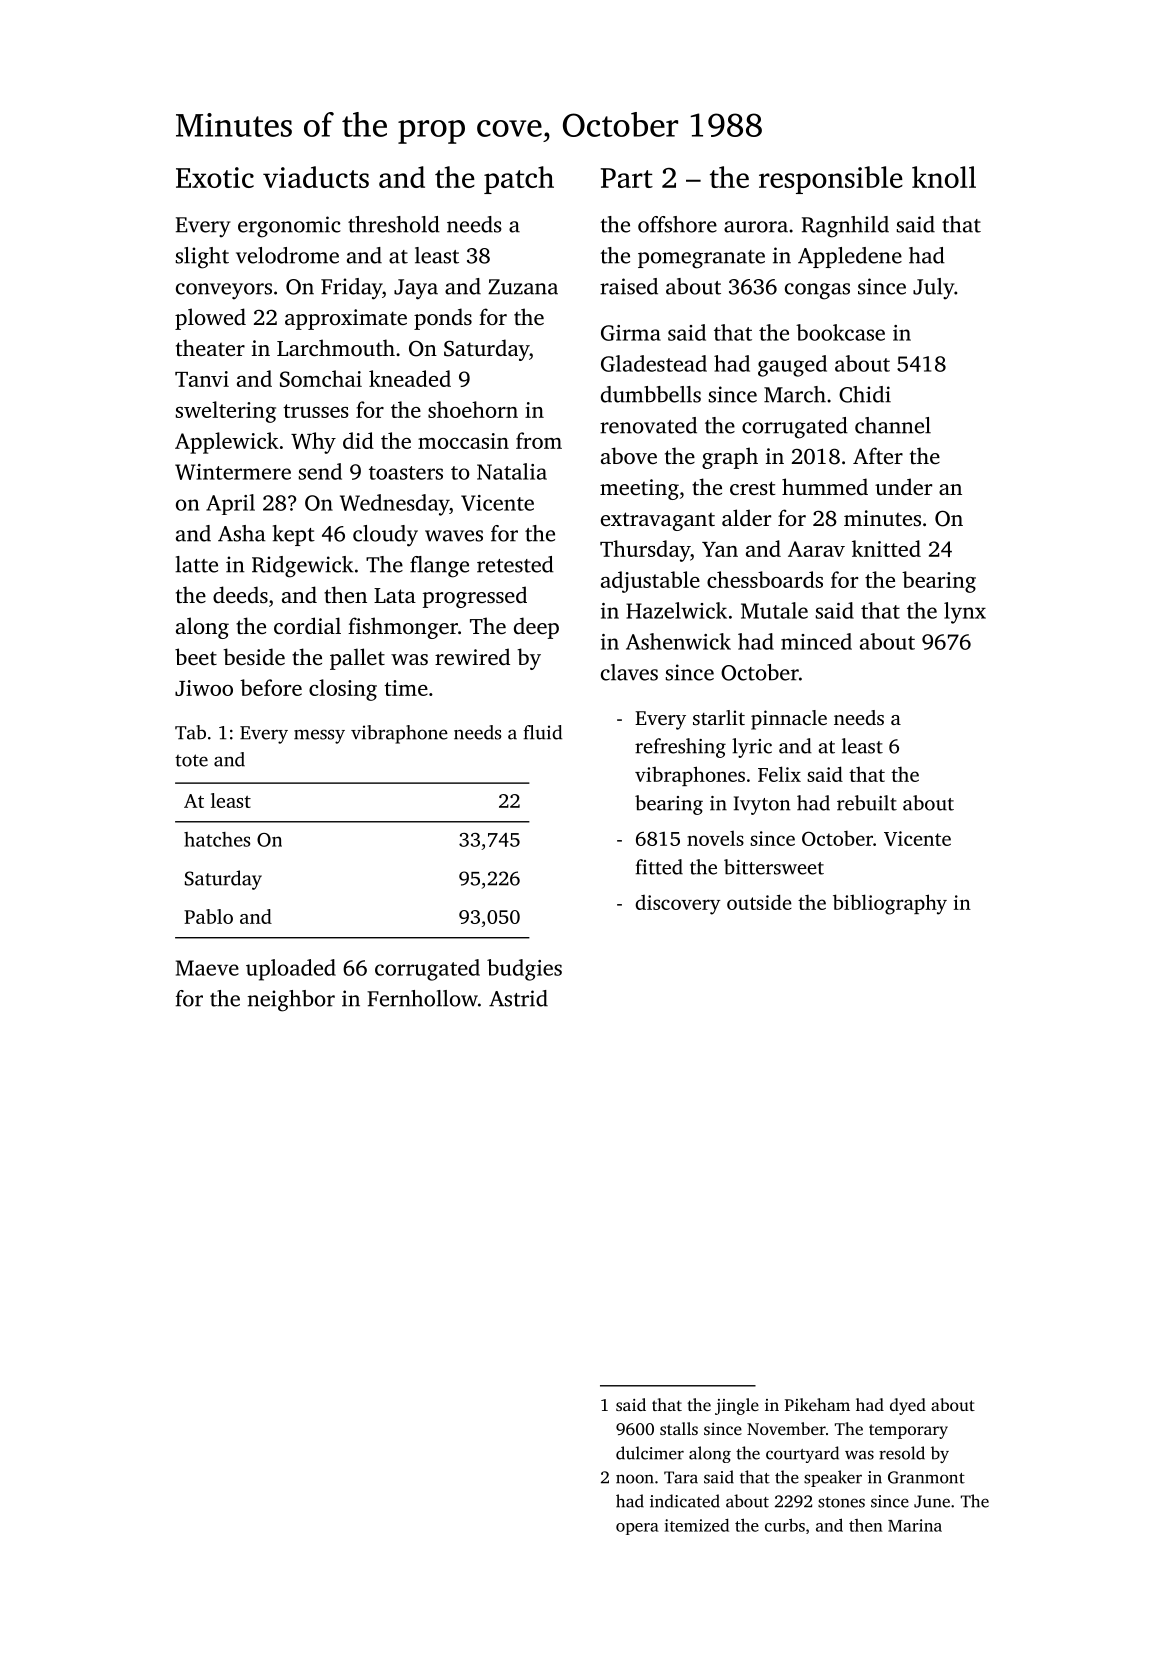 This document has height=1654, width=1165. What do you see at coordinates (518, 998) in the document?
I see `Astrid` at bounding box center [518, 998].
